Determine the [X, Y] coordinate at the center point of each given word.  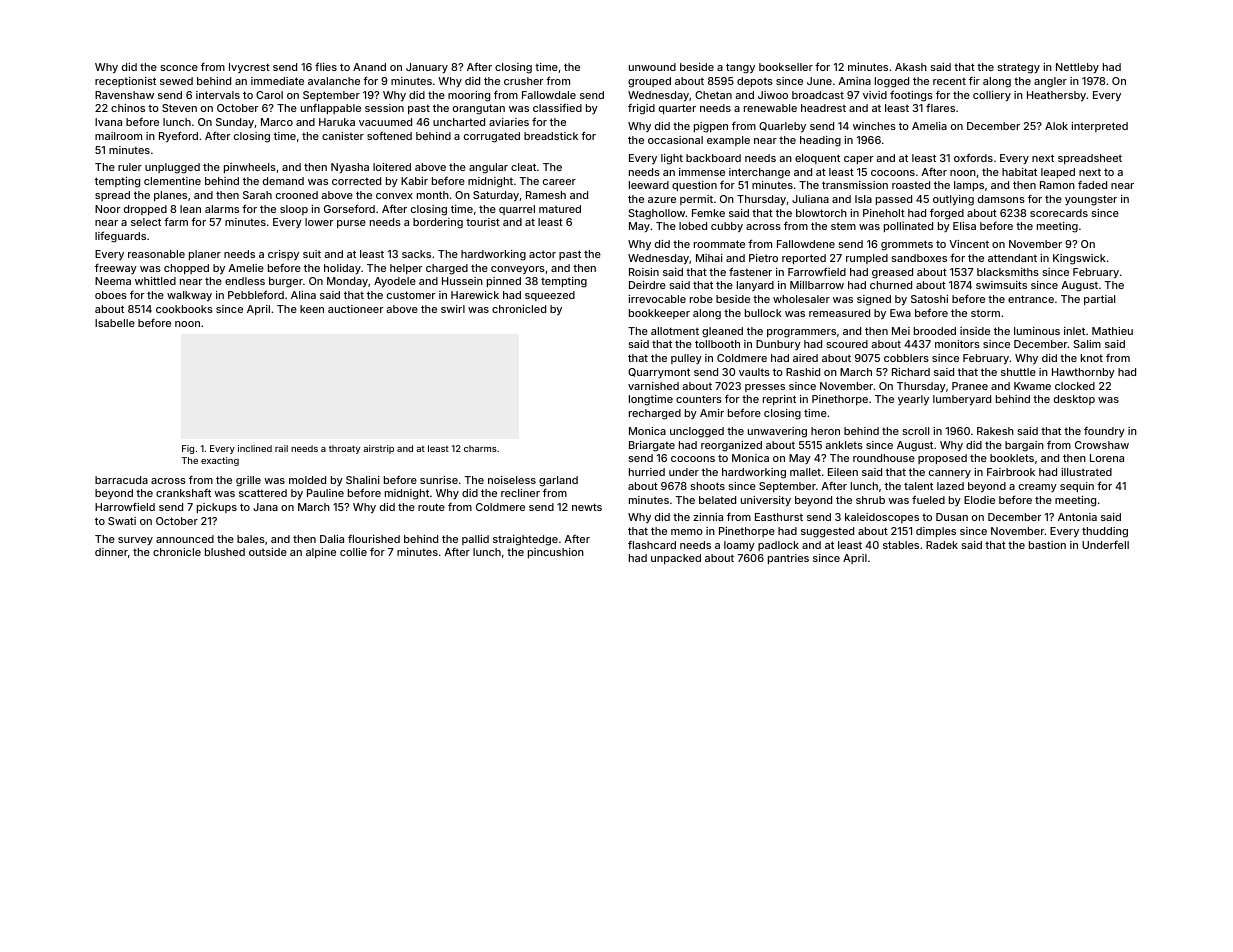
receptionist [125, 82]
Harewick [475, 295]
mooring [469, 96]
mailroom [118, 136]
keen [312, 309]
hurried [647, 472]
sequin [1077, 487]
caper [858, 160]
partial [1099, 300]
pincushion [556, 553]
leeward [649, 185]
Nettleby [1077, 68]
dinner [111, 552]
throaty [344, 449]
